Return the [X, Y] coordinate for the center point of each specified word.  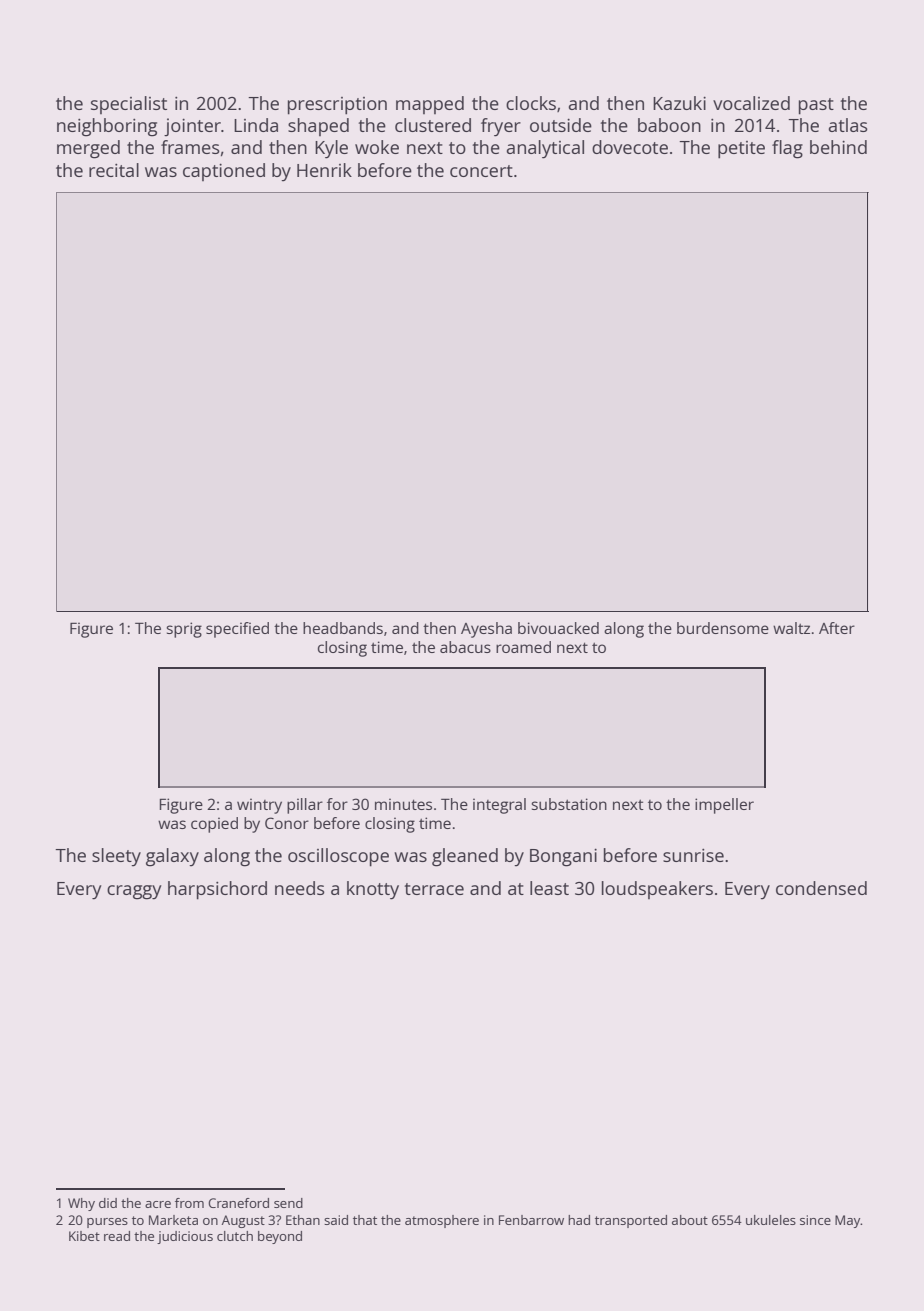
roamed [523, 647]
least [549, 888]
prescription [337, 106]
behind [838, 147]
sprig [184, 630]
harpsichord [217, 890]
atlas [848, 125]
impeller [724, 806]
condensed [821, 888]
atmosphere [442, 1221]
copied [214, 825]
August [243, 1221]
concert [481, 171]
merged [88, 149]
